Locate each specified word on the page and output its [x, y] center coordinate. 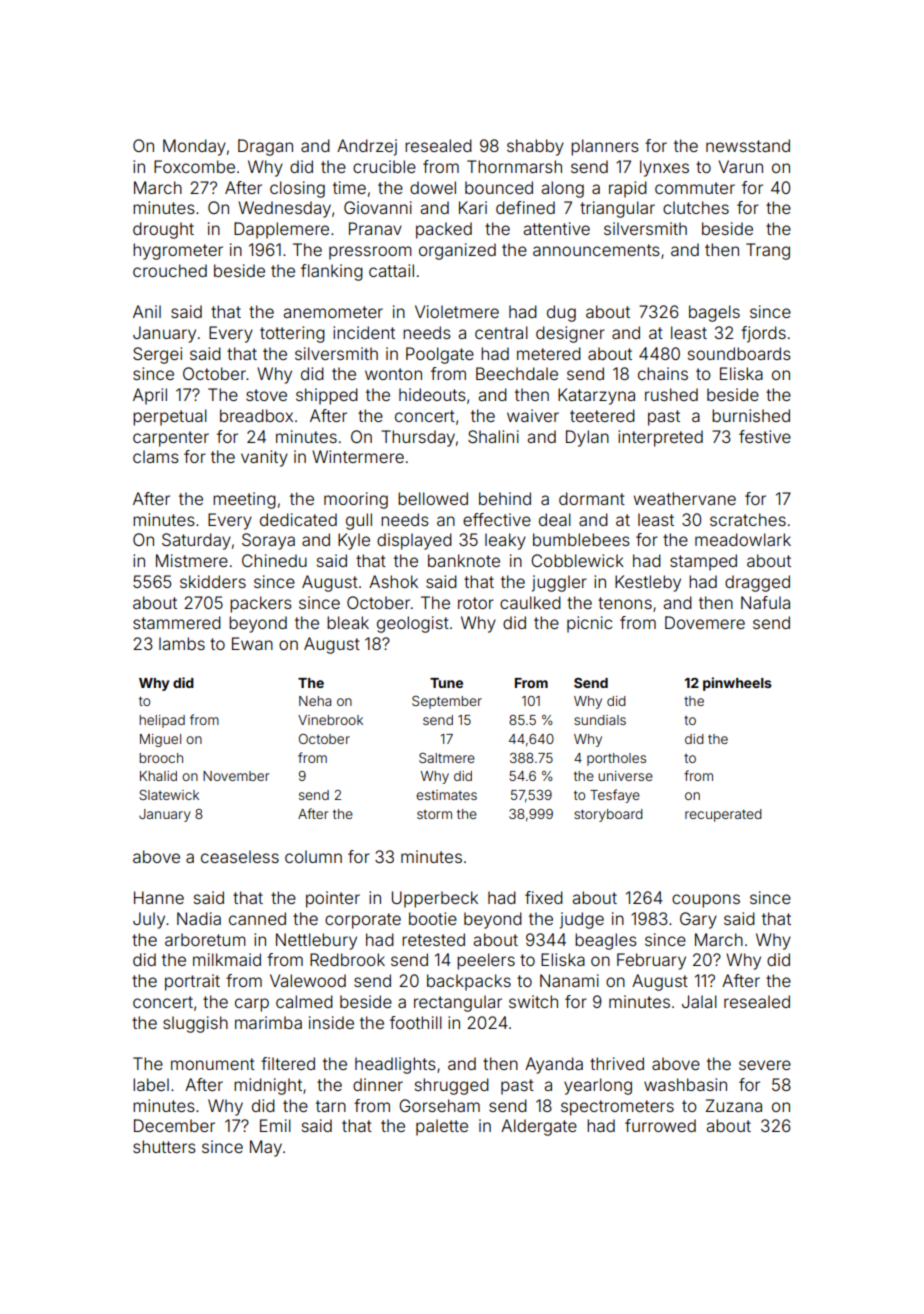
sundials [600, 720]
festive [765, 436]
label [151, 1084]
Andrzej [367, 147]
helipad [162, 721]
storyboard [608, 815]
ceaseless [240, 856]
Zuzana [733, 1105]
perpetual [170, 417]
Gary [698, 920]
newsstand [748, 145]
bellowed [433, 498]
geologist [413, 624]
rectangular [458, 1003]
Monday [194, 147]
